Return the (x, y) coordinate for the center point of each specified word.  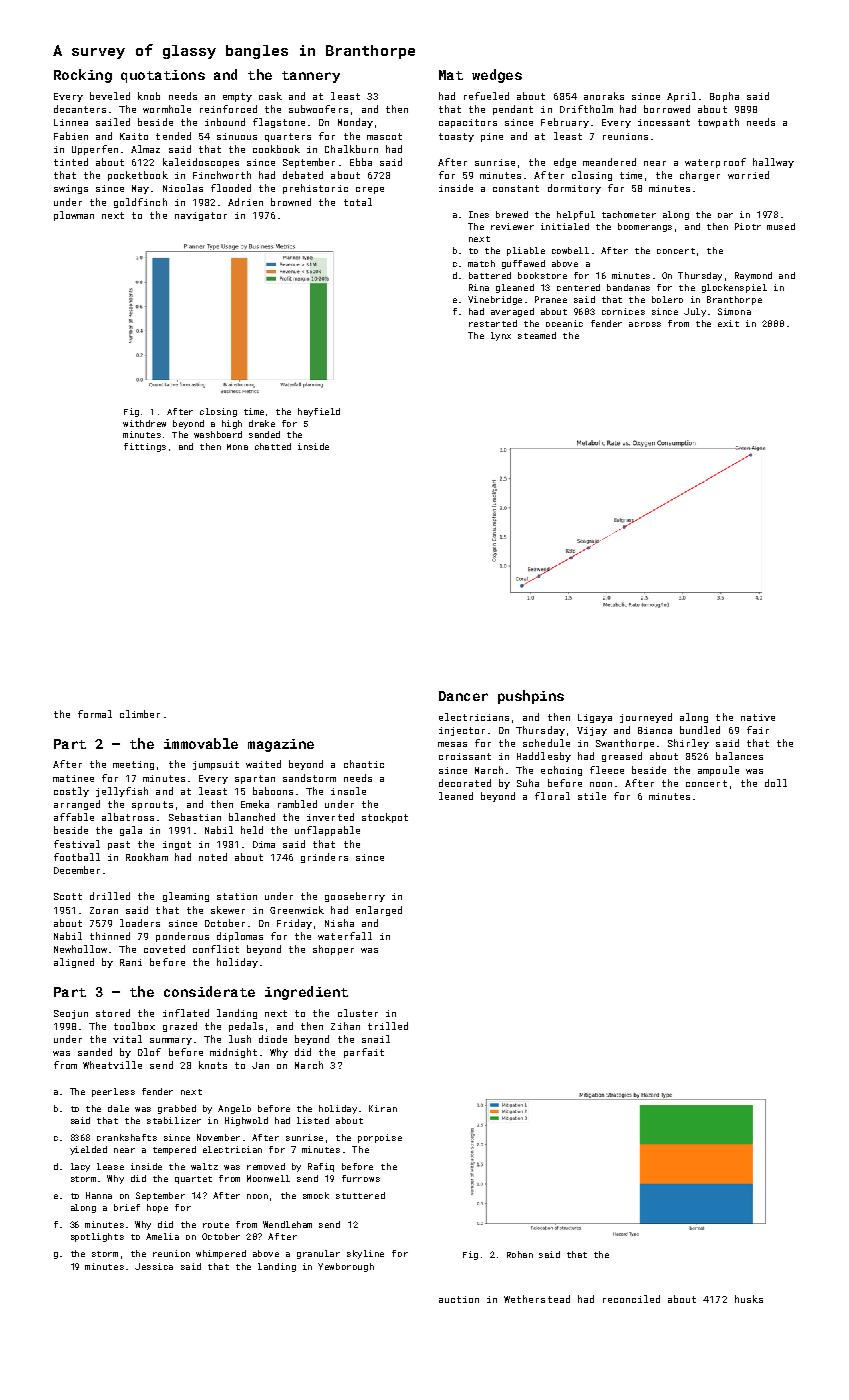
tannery (311, 77)
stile (592, 796)
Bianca (655, 730)
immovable (201, 743)
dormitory (574, 189)
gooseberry (355, 897)
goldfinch (140, 203)
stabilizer (174, 1120)
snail (376, 1039)
